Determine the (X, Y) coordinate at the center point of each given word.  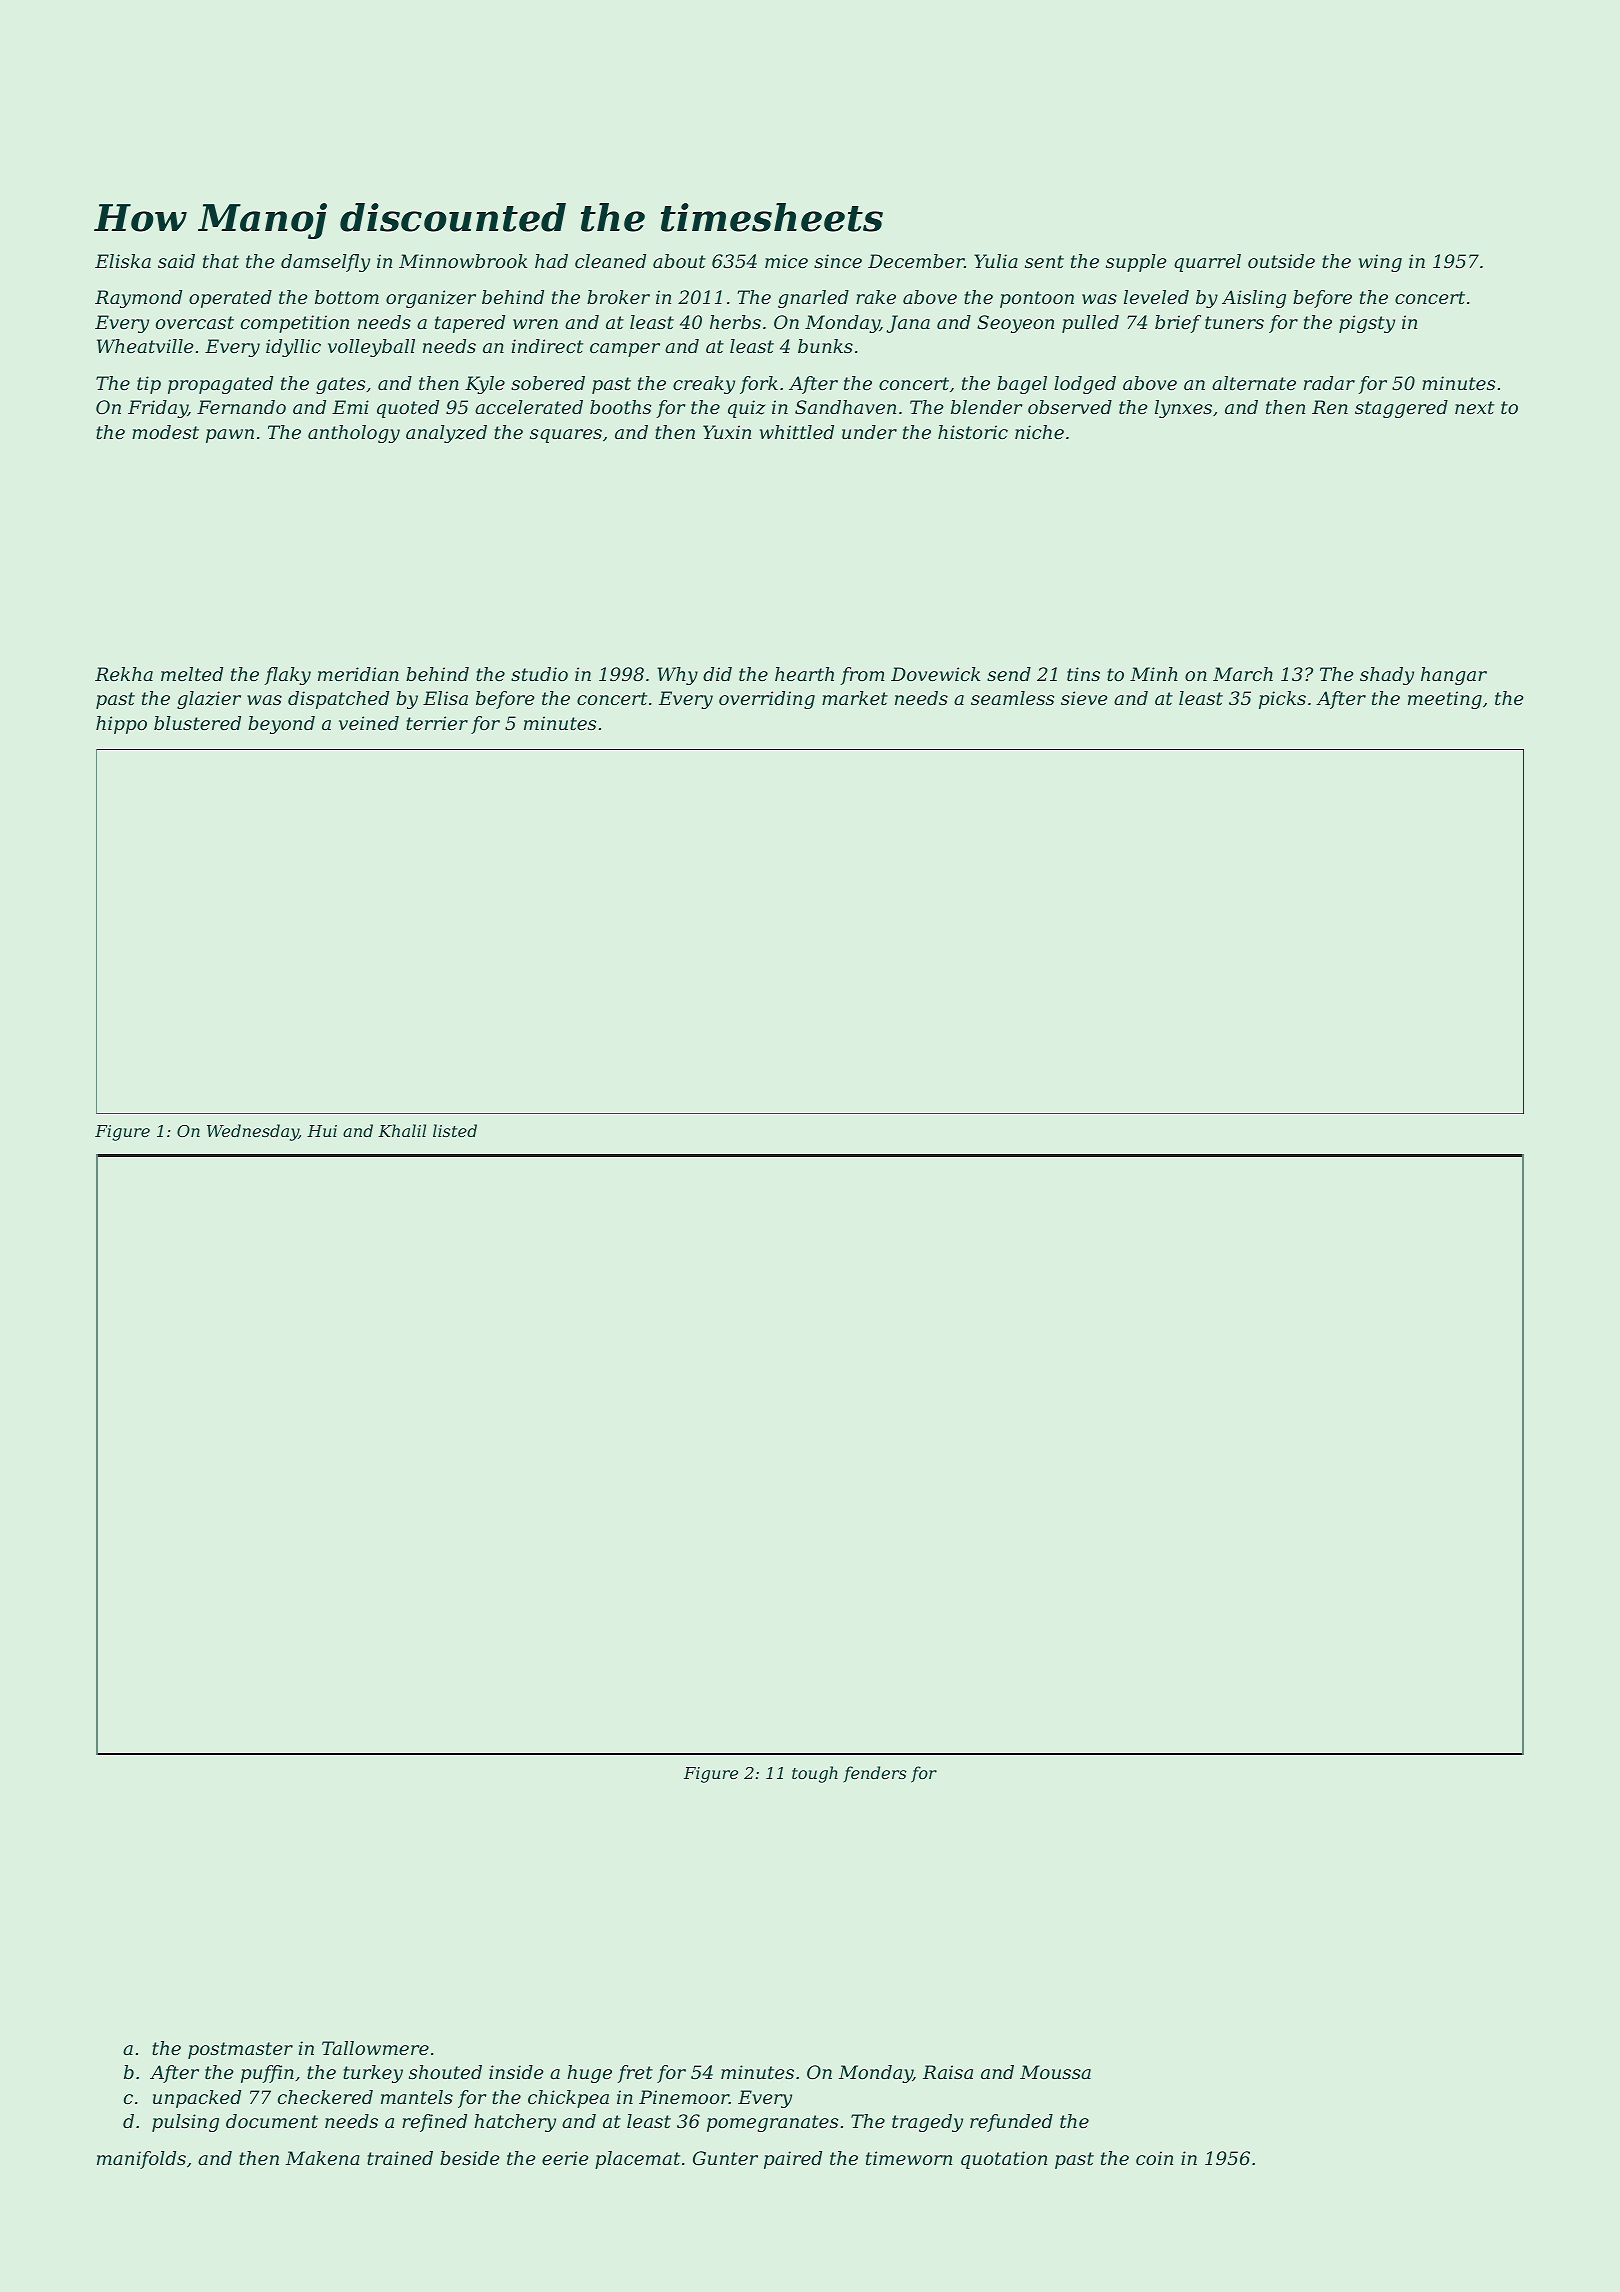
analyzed (446, 434)
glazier (209, 700)
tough (815, 1774)
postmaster (240, 2050)
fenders (874, 1774)
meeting (1445, 700)
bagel (1022, 385)
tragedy (927, 2123)
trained (400, 2158)
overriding (767, 700)
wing (1380, 263)
